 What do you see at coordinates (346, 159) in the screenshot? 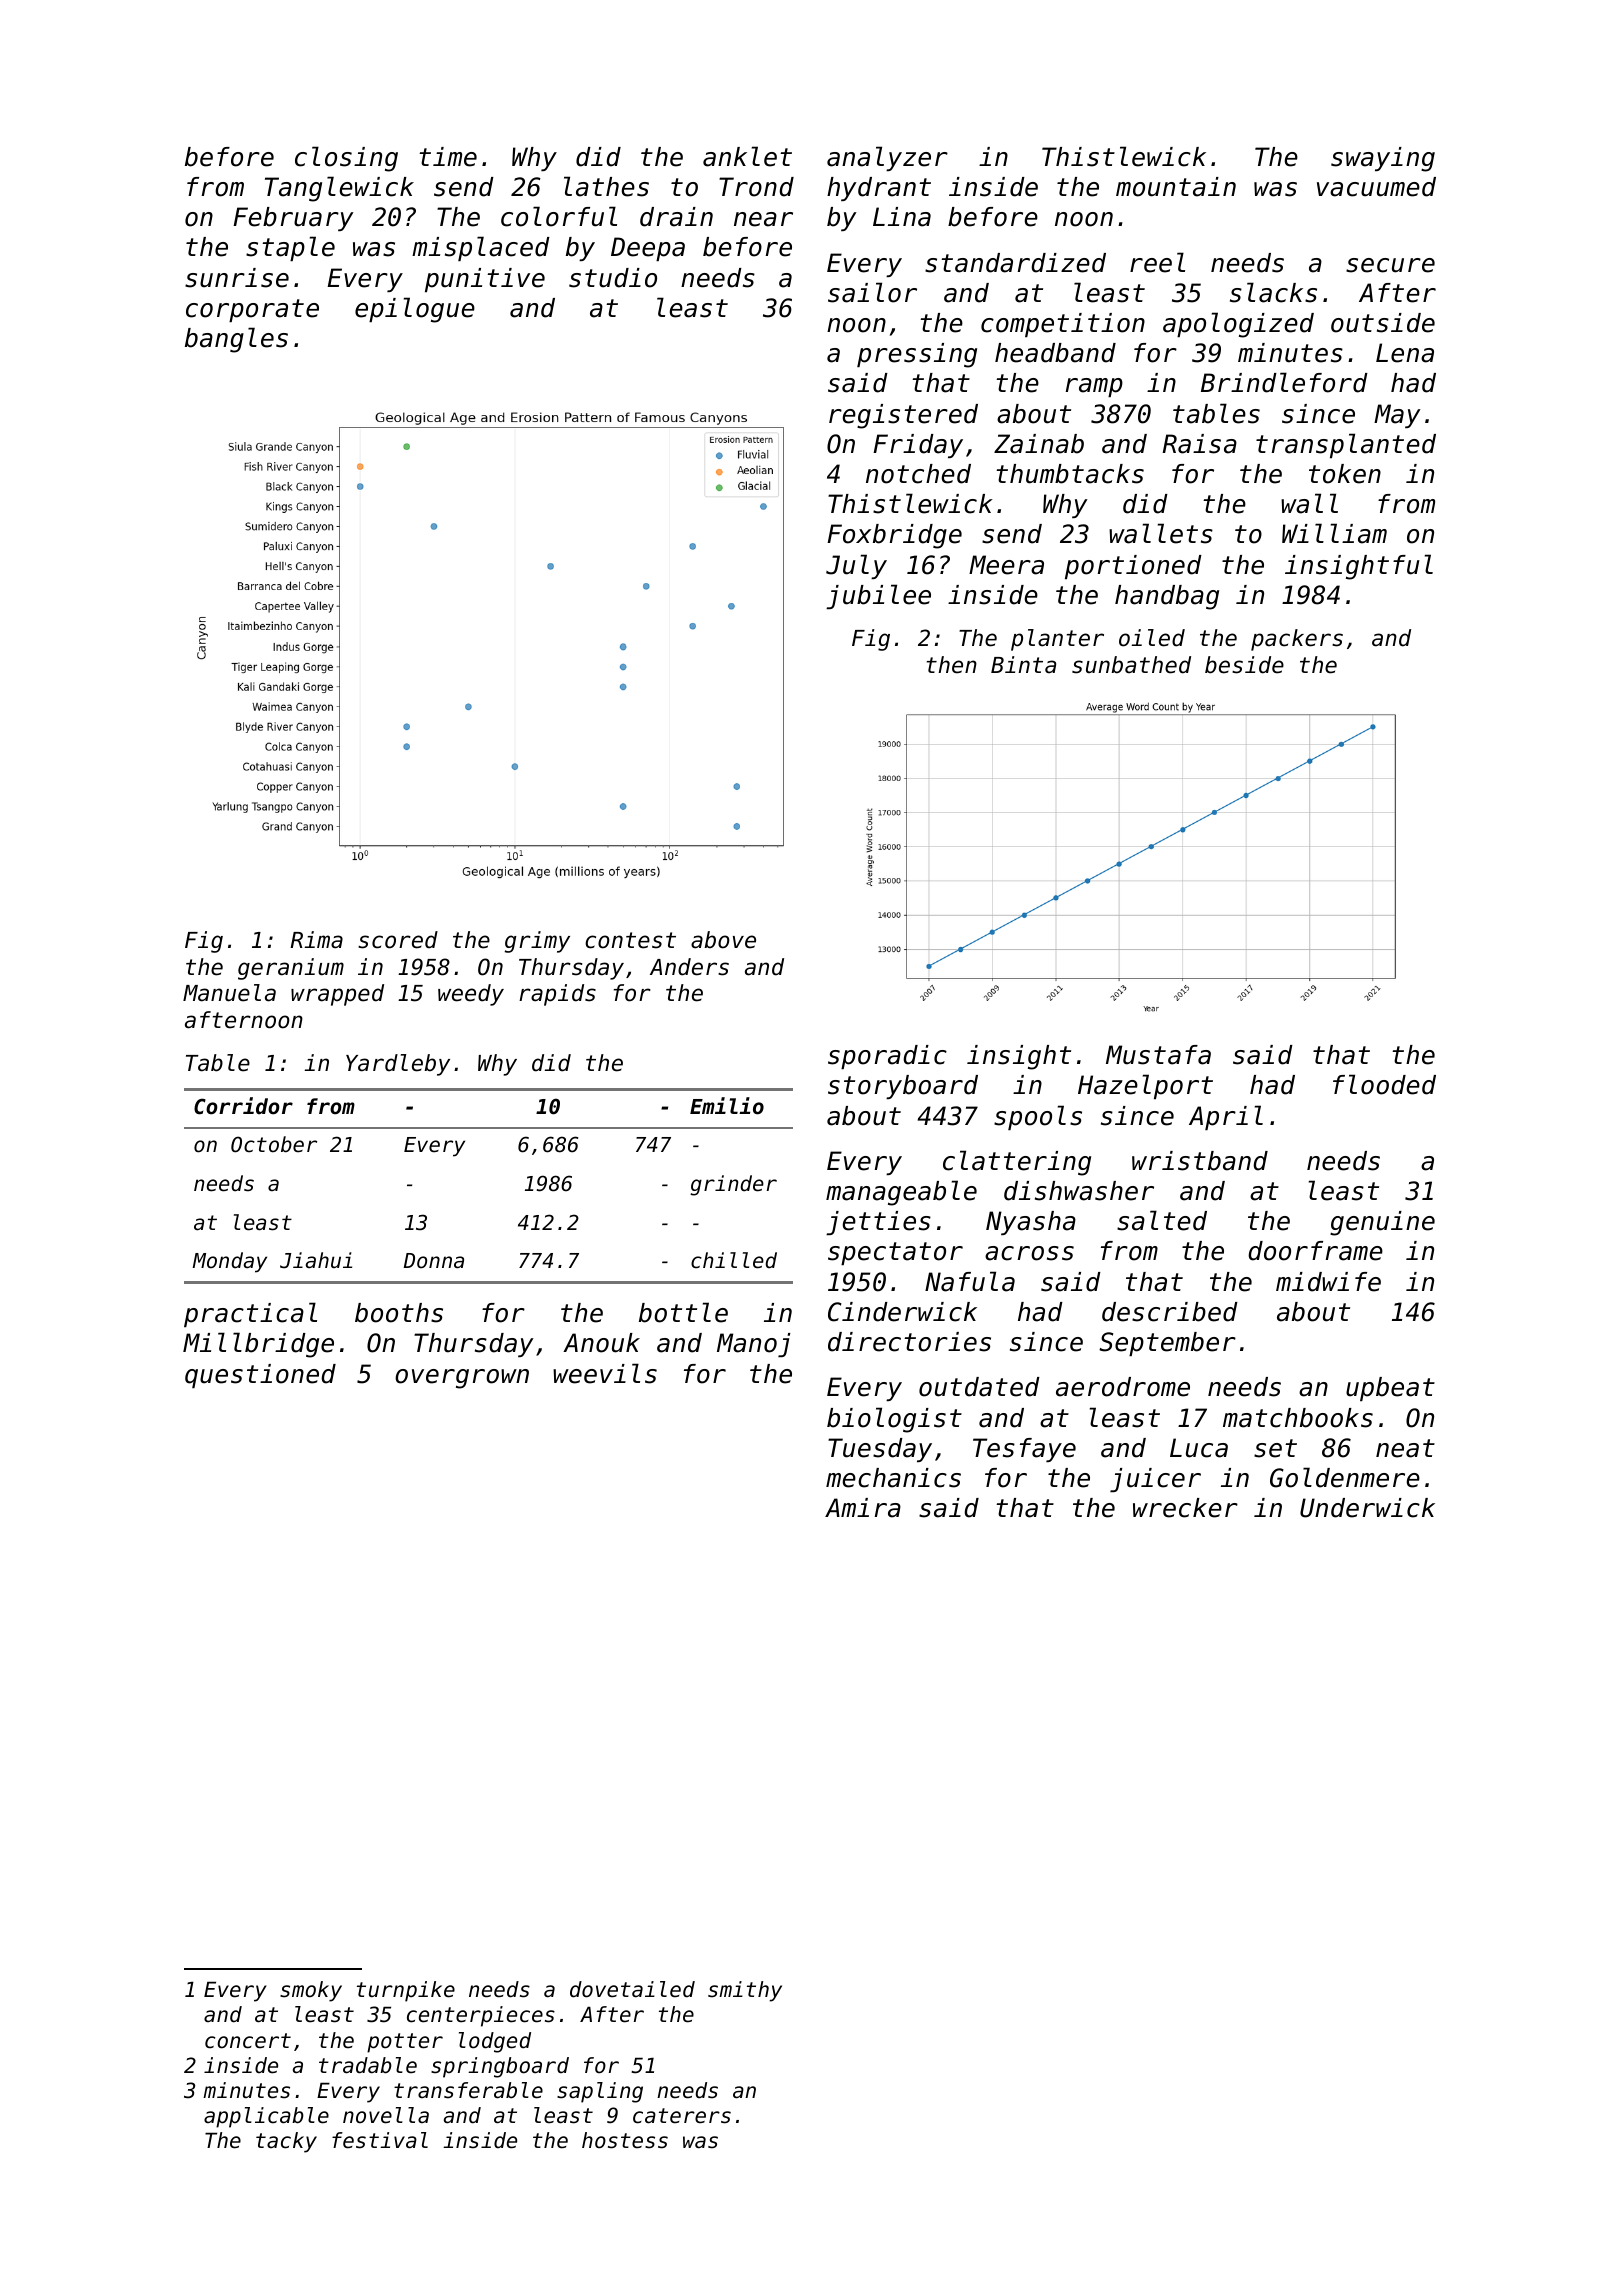
I see `closing` at bounding box center [346, 159].
